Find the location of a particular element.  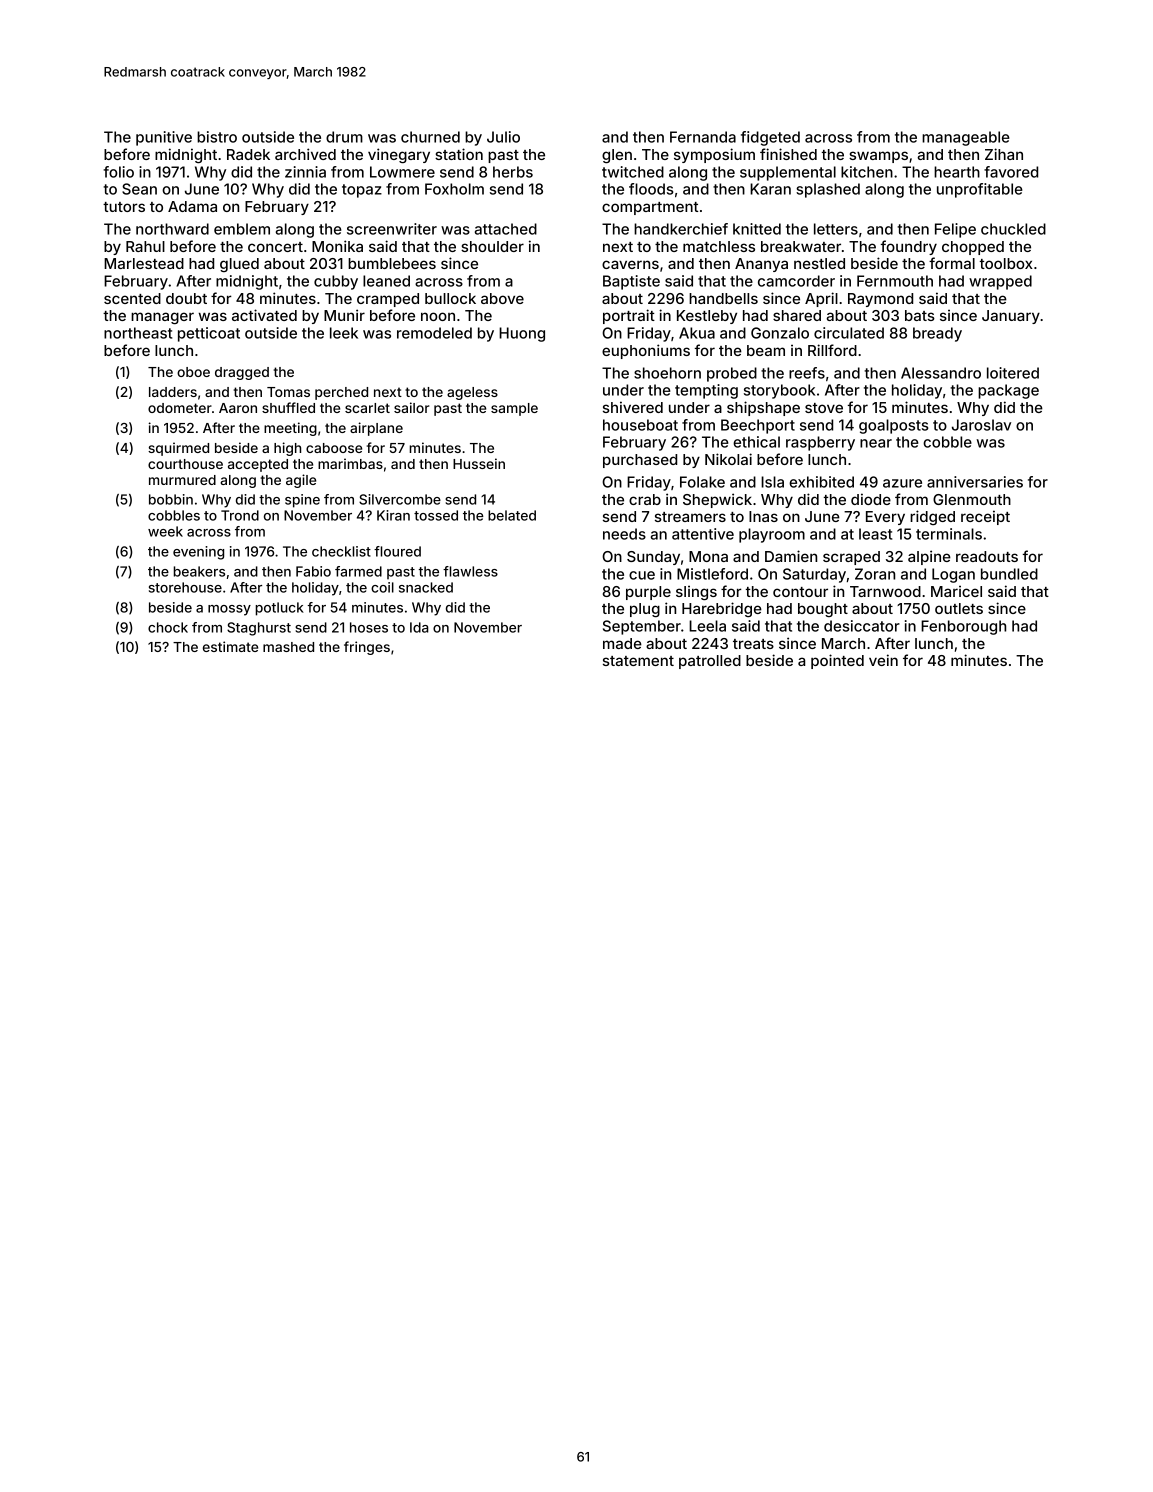

purple is located at coordinates (648, 593).
